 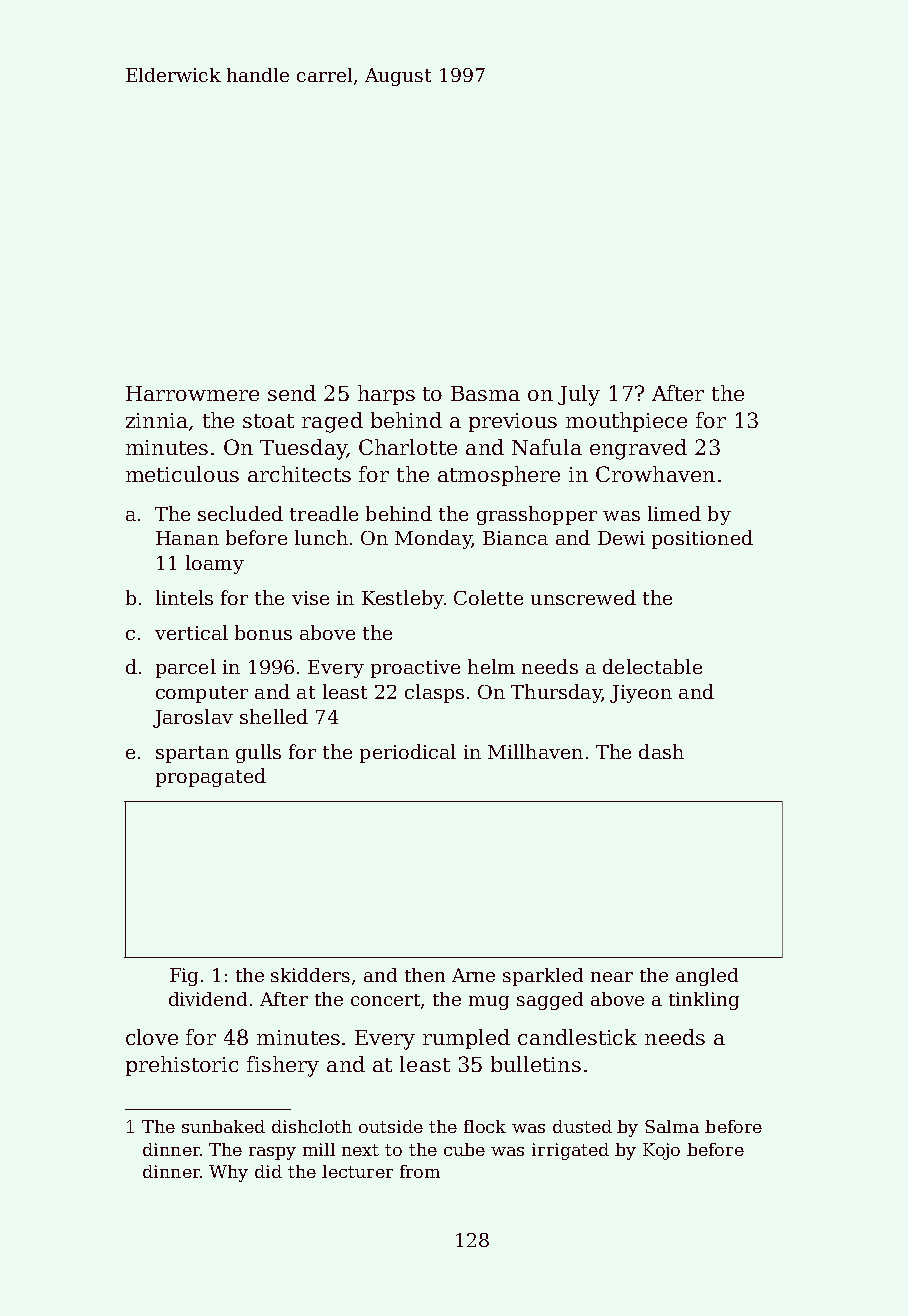 What do you see at coordinates (485, 393) in the screenshot?
I see `Basma` at bounding box center [485, 393].
